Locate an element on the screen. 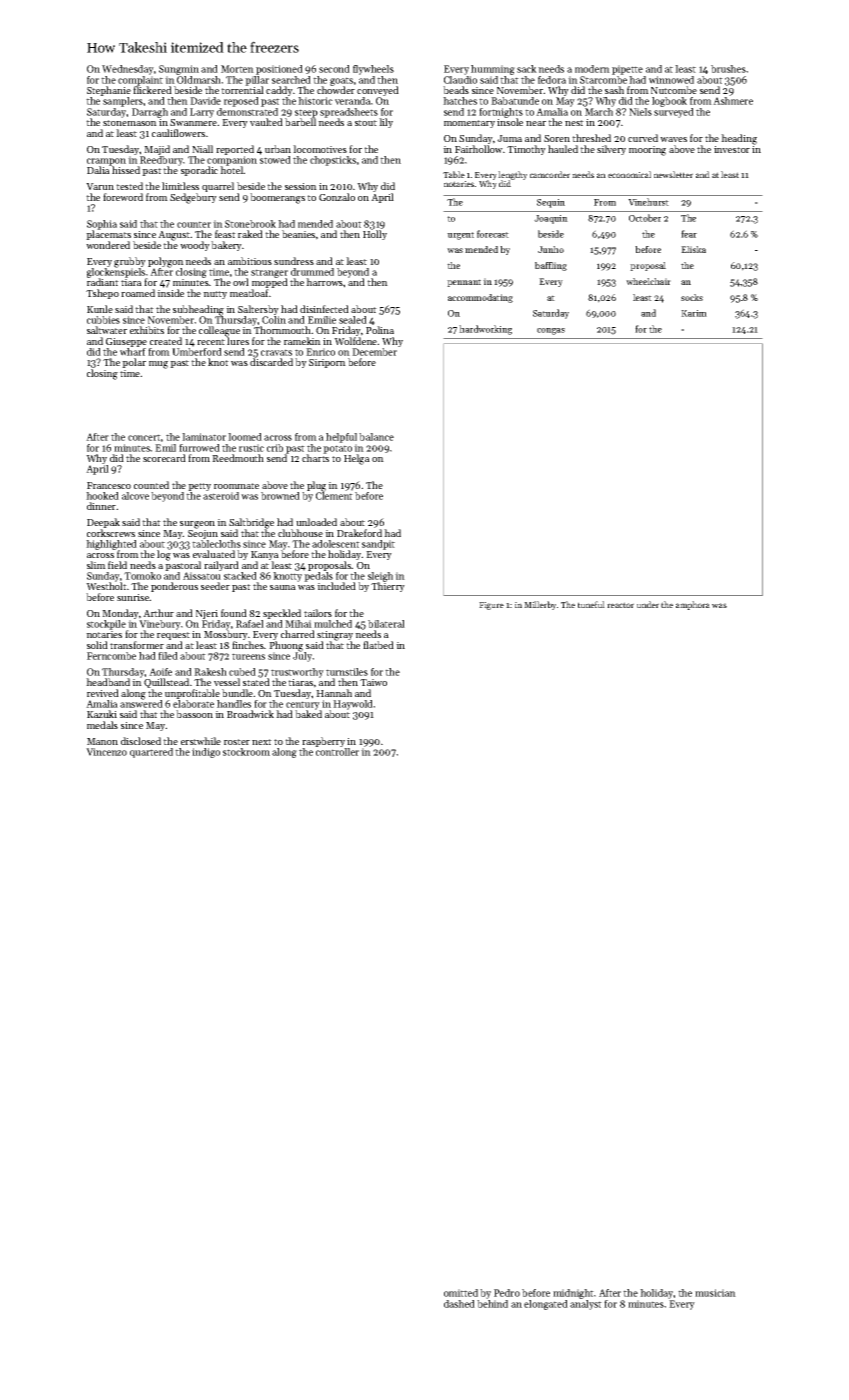 The image size is (849, 1400). omitted is located at coordinates (461, 1293).
